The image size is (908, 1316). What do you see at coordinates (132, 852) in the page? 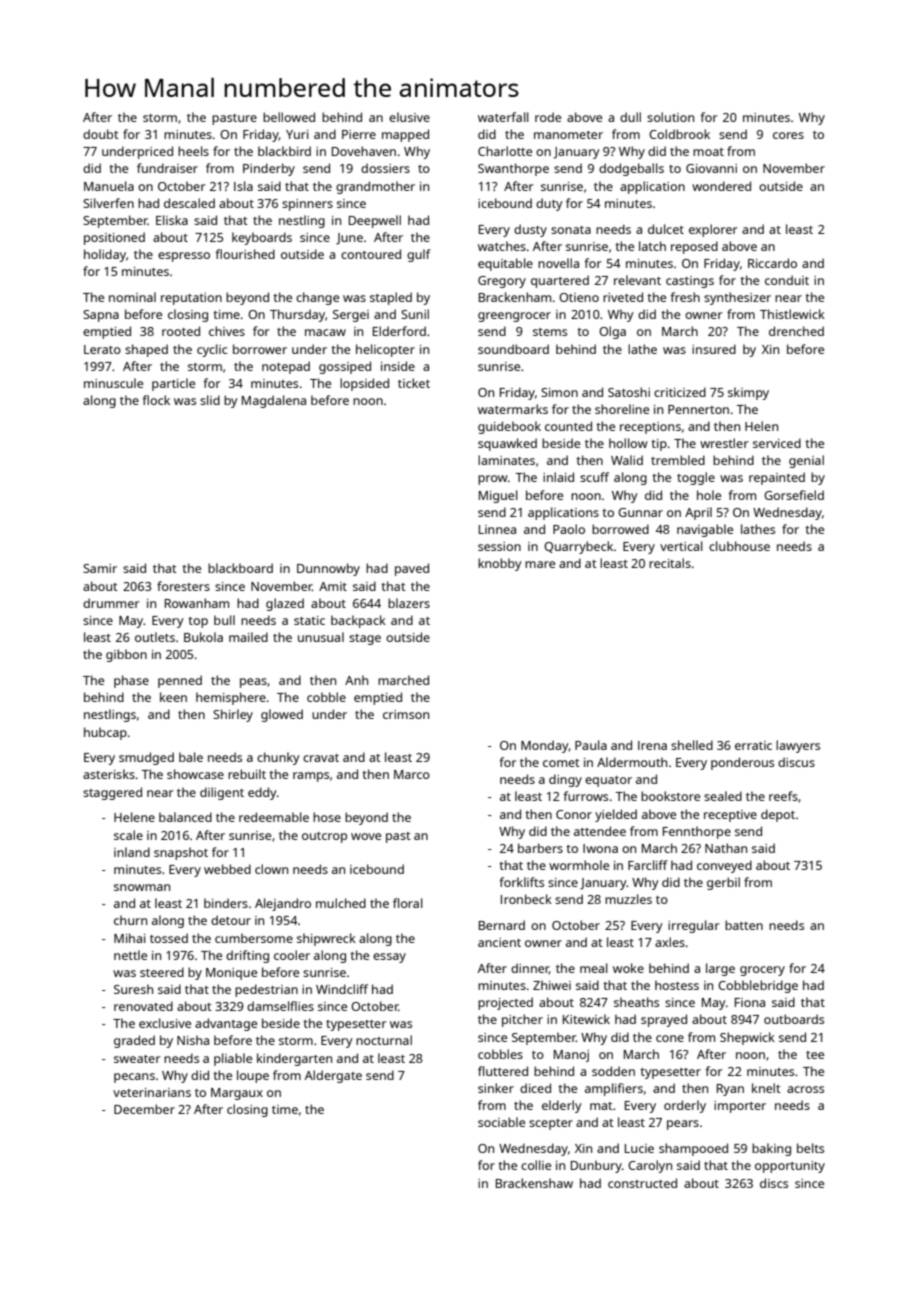
I see `inland` at bounding box center [132, 852].
